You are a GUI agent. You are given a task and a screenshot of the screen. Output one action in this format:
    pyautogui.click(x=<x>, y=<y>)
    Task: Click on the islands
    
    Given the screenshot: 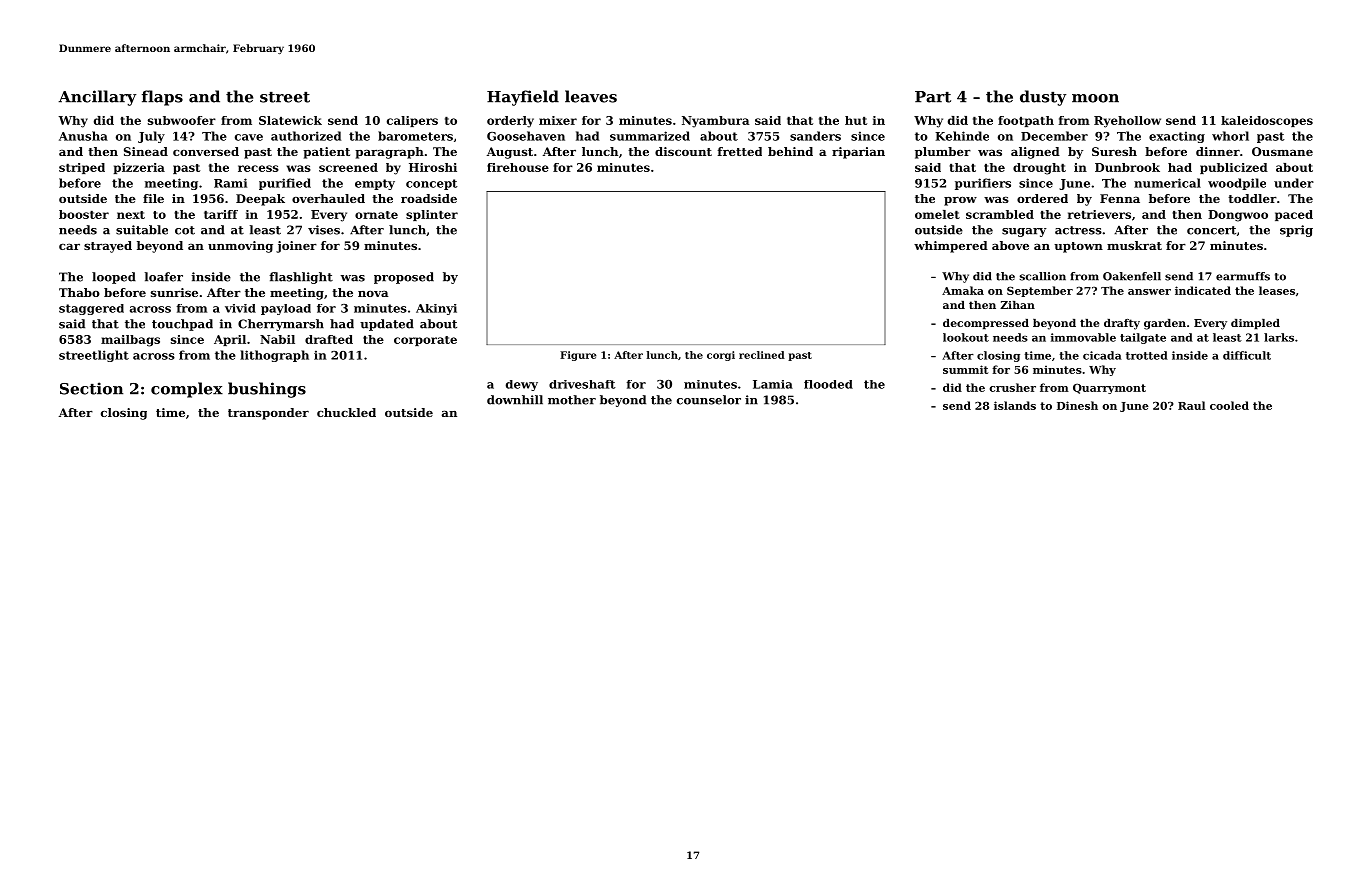 What is the action you would take?
    pyautogui.click(x=1015, y=405)
